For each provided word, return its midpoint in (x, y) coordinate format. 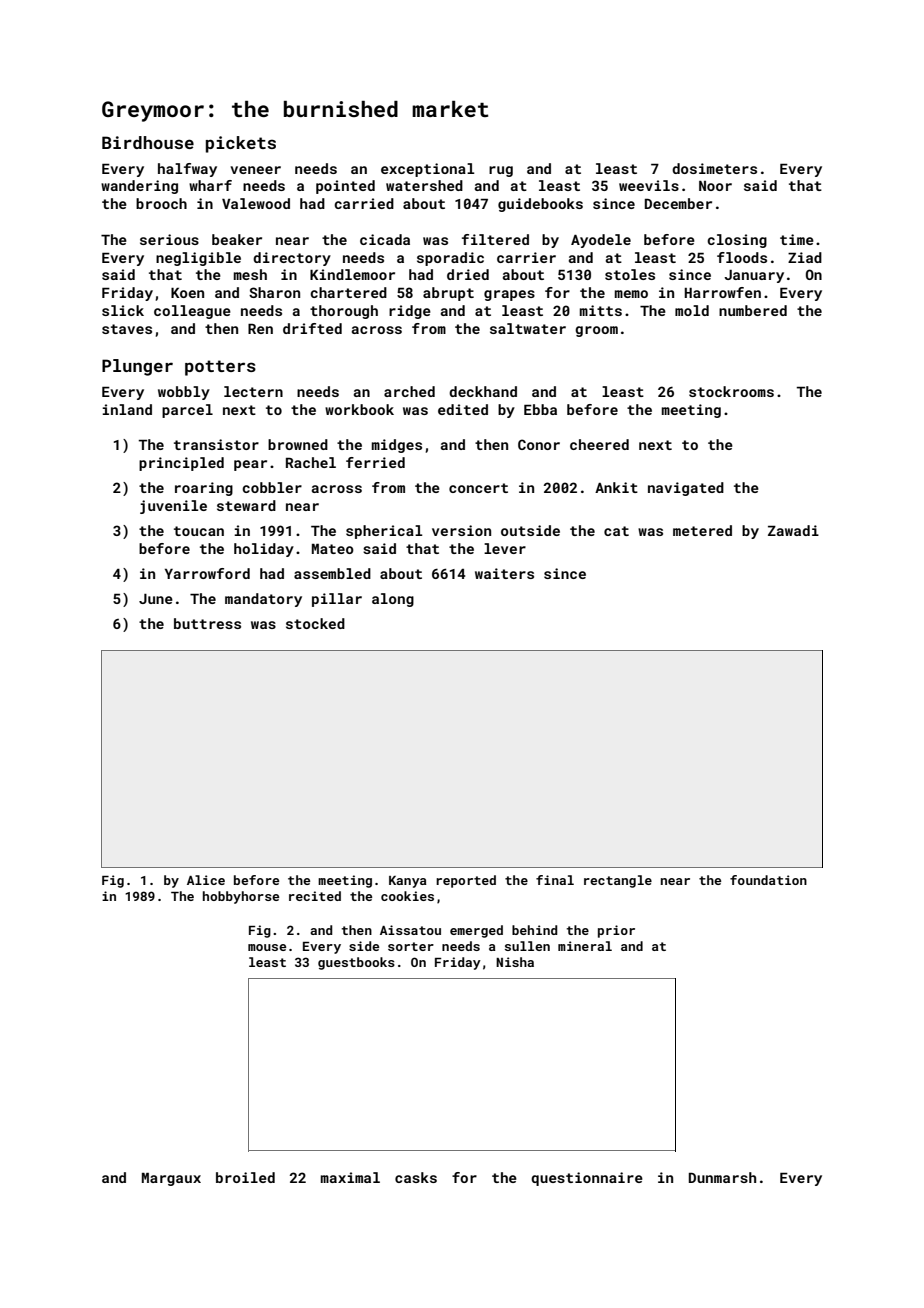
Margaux (171, 1179)
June (156, 599)
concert (478, 488)
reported (466, 881)
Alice (206, 880)
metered (702, 530)
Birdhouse (148, 142)
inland (127, 409)
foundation (768, 880)
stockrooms (731, 391)
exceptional (427, 170)
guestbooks (356, 963)
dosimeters (714, 168)
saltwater (528, 328)
